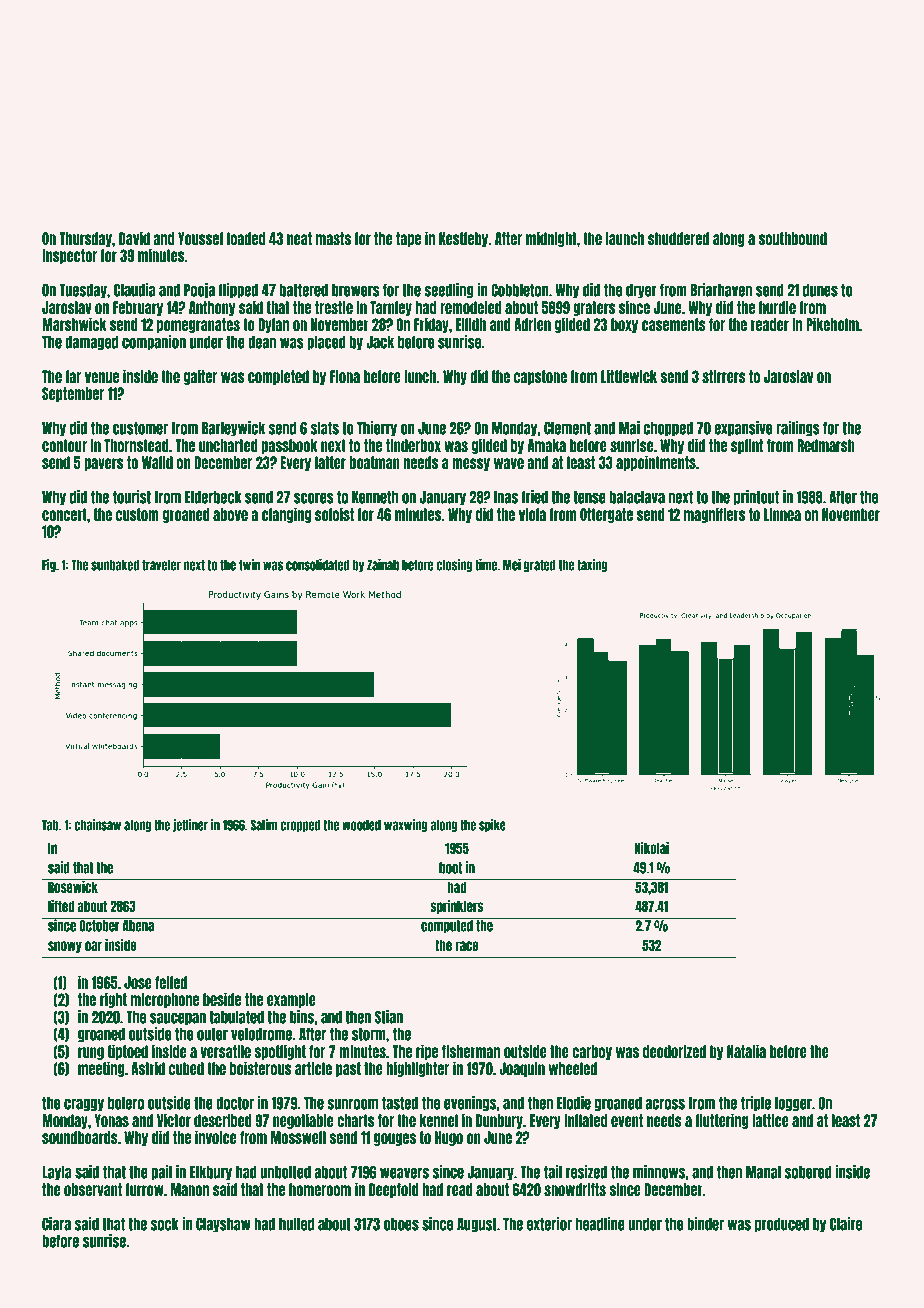 The height and width of the page is (1308, 924). Describe the element at coordinates (97, 825) in the page. I see `chainsaw` at that location.
